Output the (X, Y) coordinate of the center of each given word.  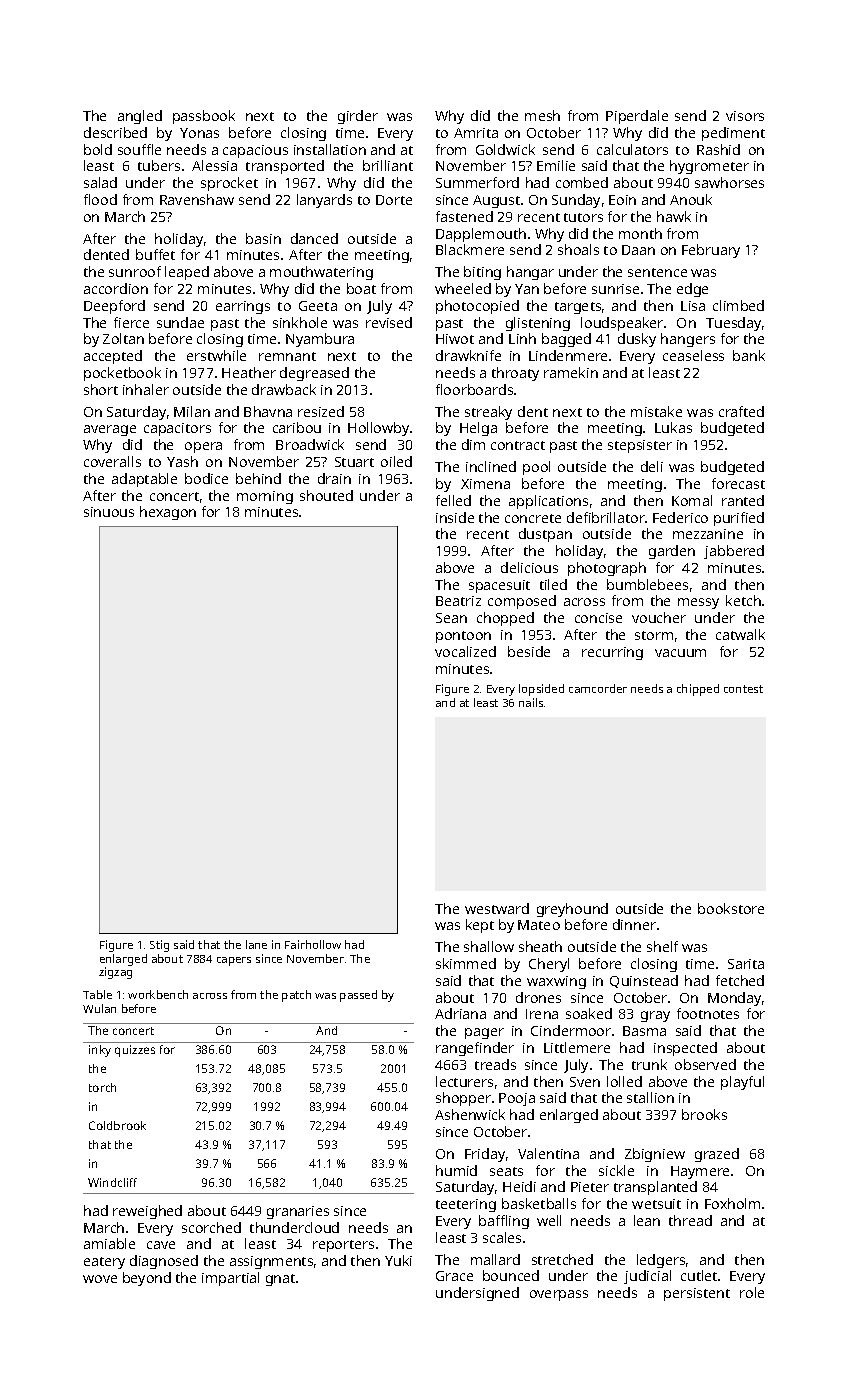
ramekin (571, 372)
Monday (734, 999)
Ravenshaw (197, 199)
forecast (738, 483)
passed (358, 996)
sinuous (109, 512)
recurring (612, 653)
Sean (451, 618)
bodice (206, 478)
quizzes (135, 1051)
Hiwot (455, 339)
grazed (717, 1155)
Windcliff (112, 1182)
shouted (326, 495)
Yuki (398, 1260)
